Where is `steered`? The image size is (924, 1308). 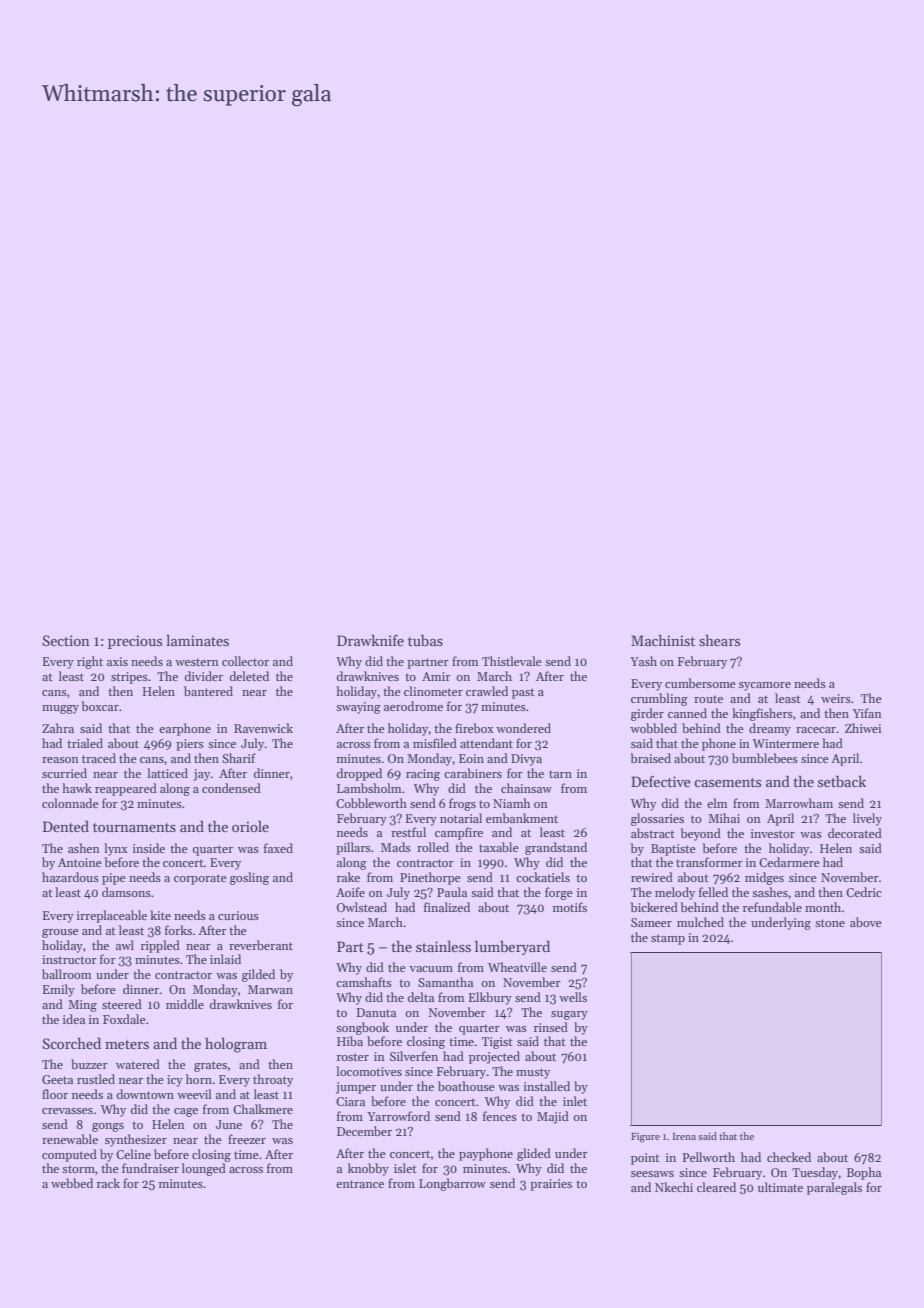
steered is located at coordinates (122, 1004).
